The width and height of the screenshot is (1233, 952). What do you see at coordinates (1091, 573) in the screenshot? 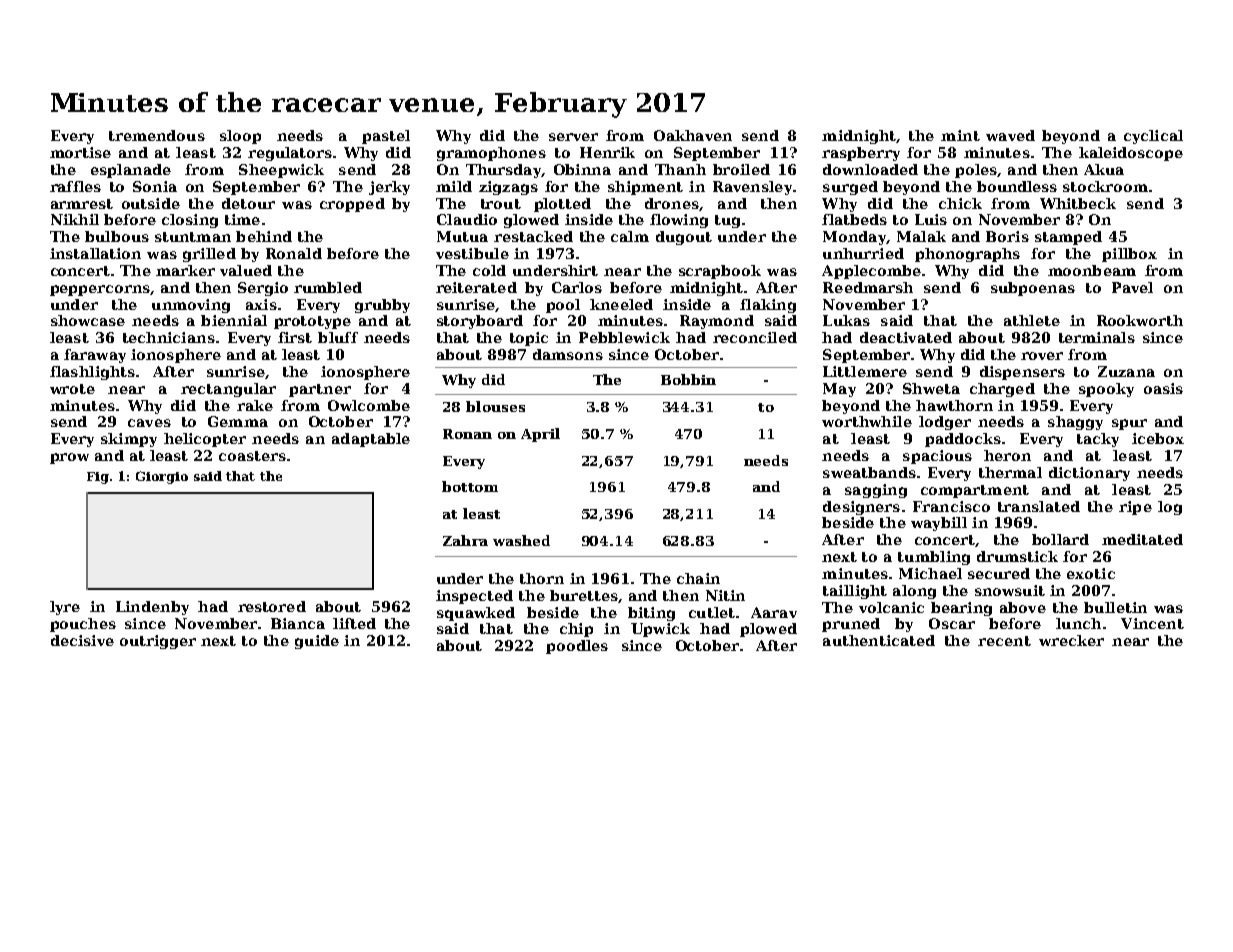
I see `exotic` at bounding box center [1091, 573].
